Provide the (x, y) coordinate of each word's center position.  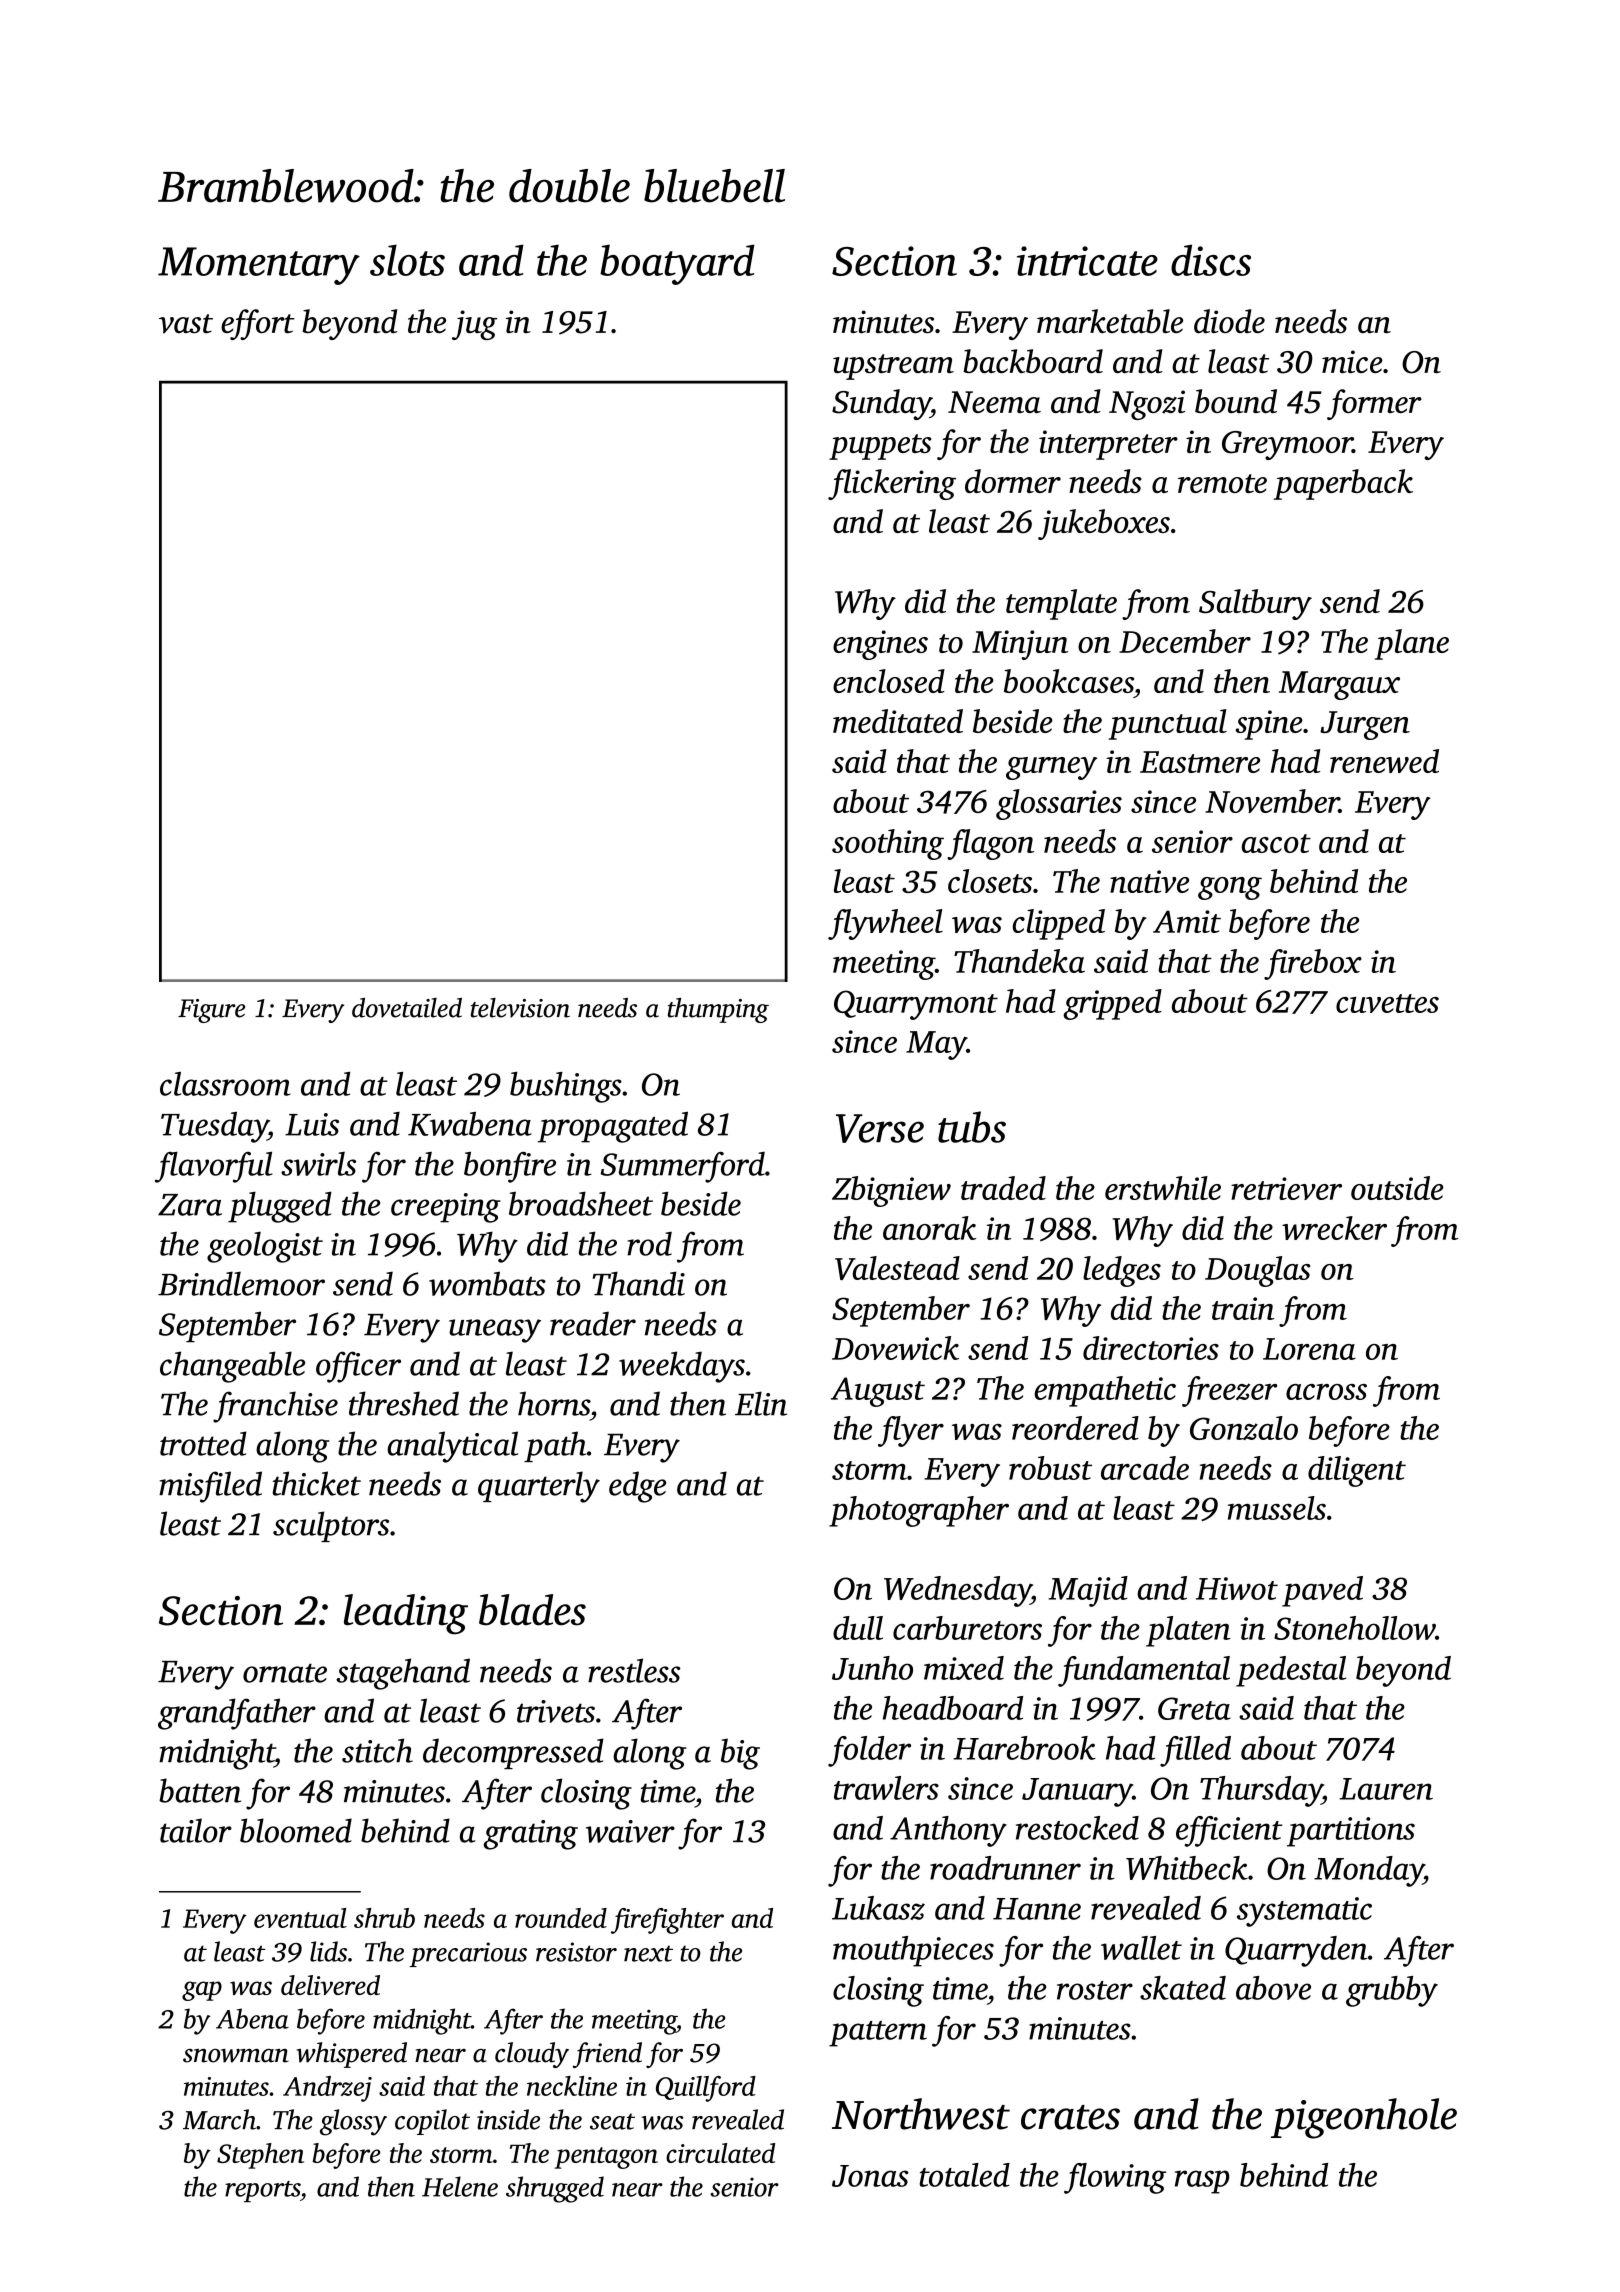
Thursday (1261, 1791)
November (1272, 801)
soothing (888, 844)
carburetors (967, 1628)
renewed (1384, 761)
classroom (225, 1084)
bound (1236, 401)
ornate (285, 1673)
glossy (353, 2122)
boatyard (677, 264)
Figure (211, 1011)
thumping (718, 1010)
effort (258, 324)
